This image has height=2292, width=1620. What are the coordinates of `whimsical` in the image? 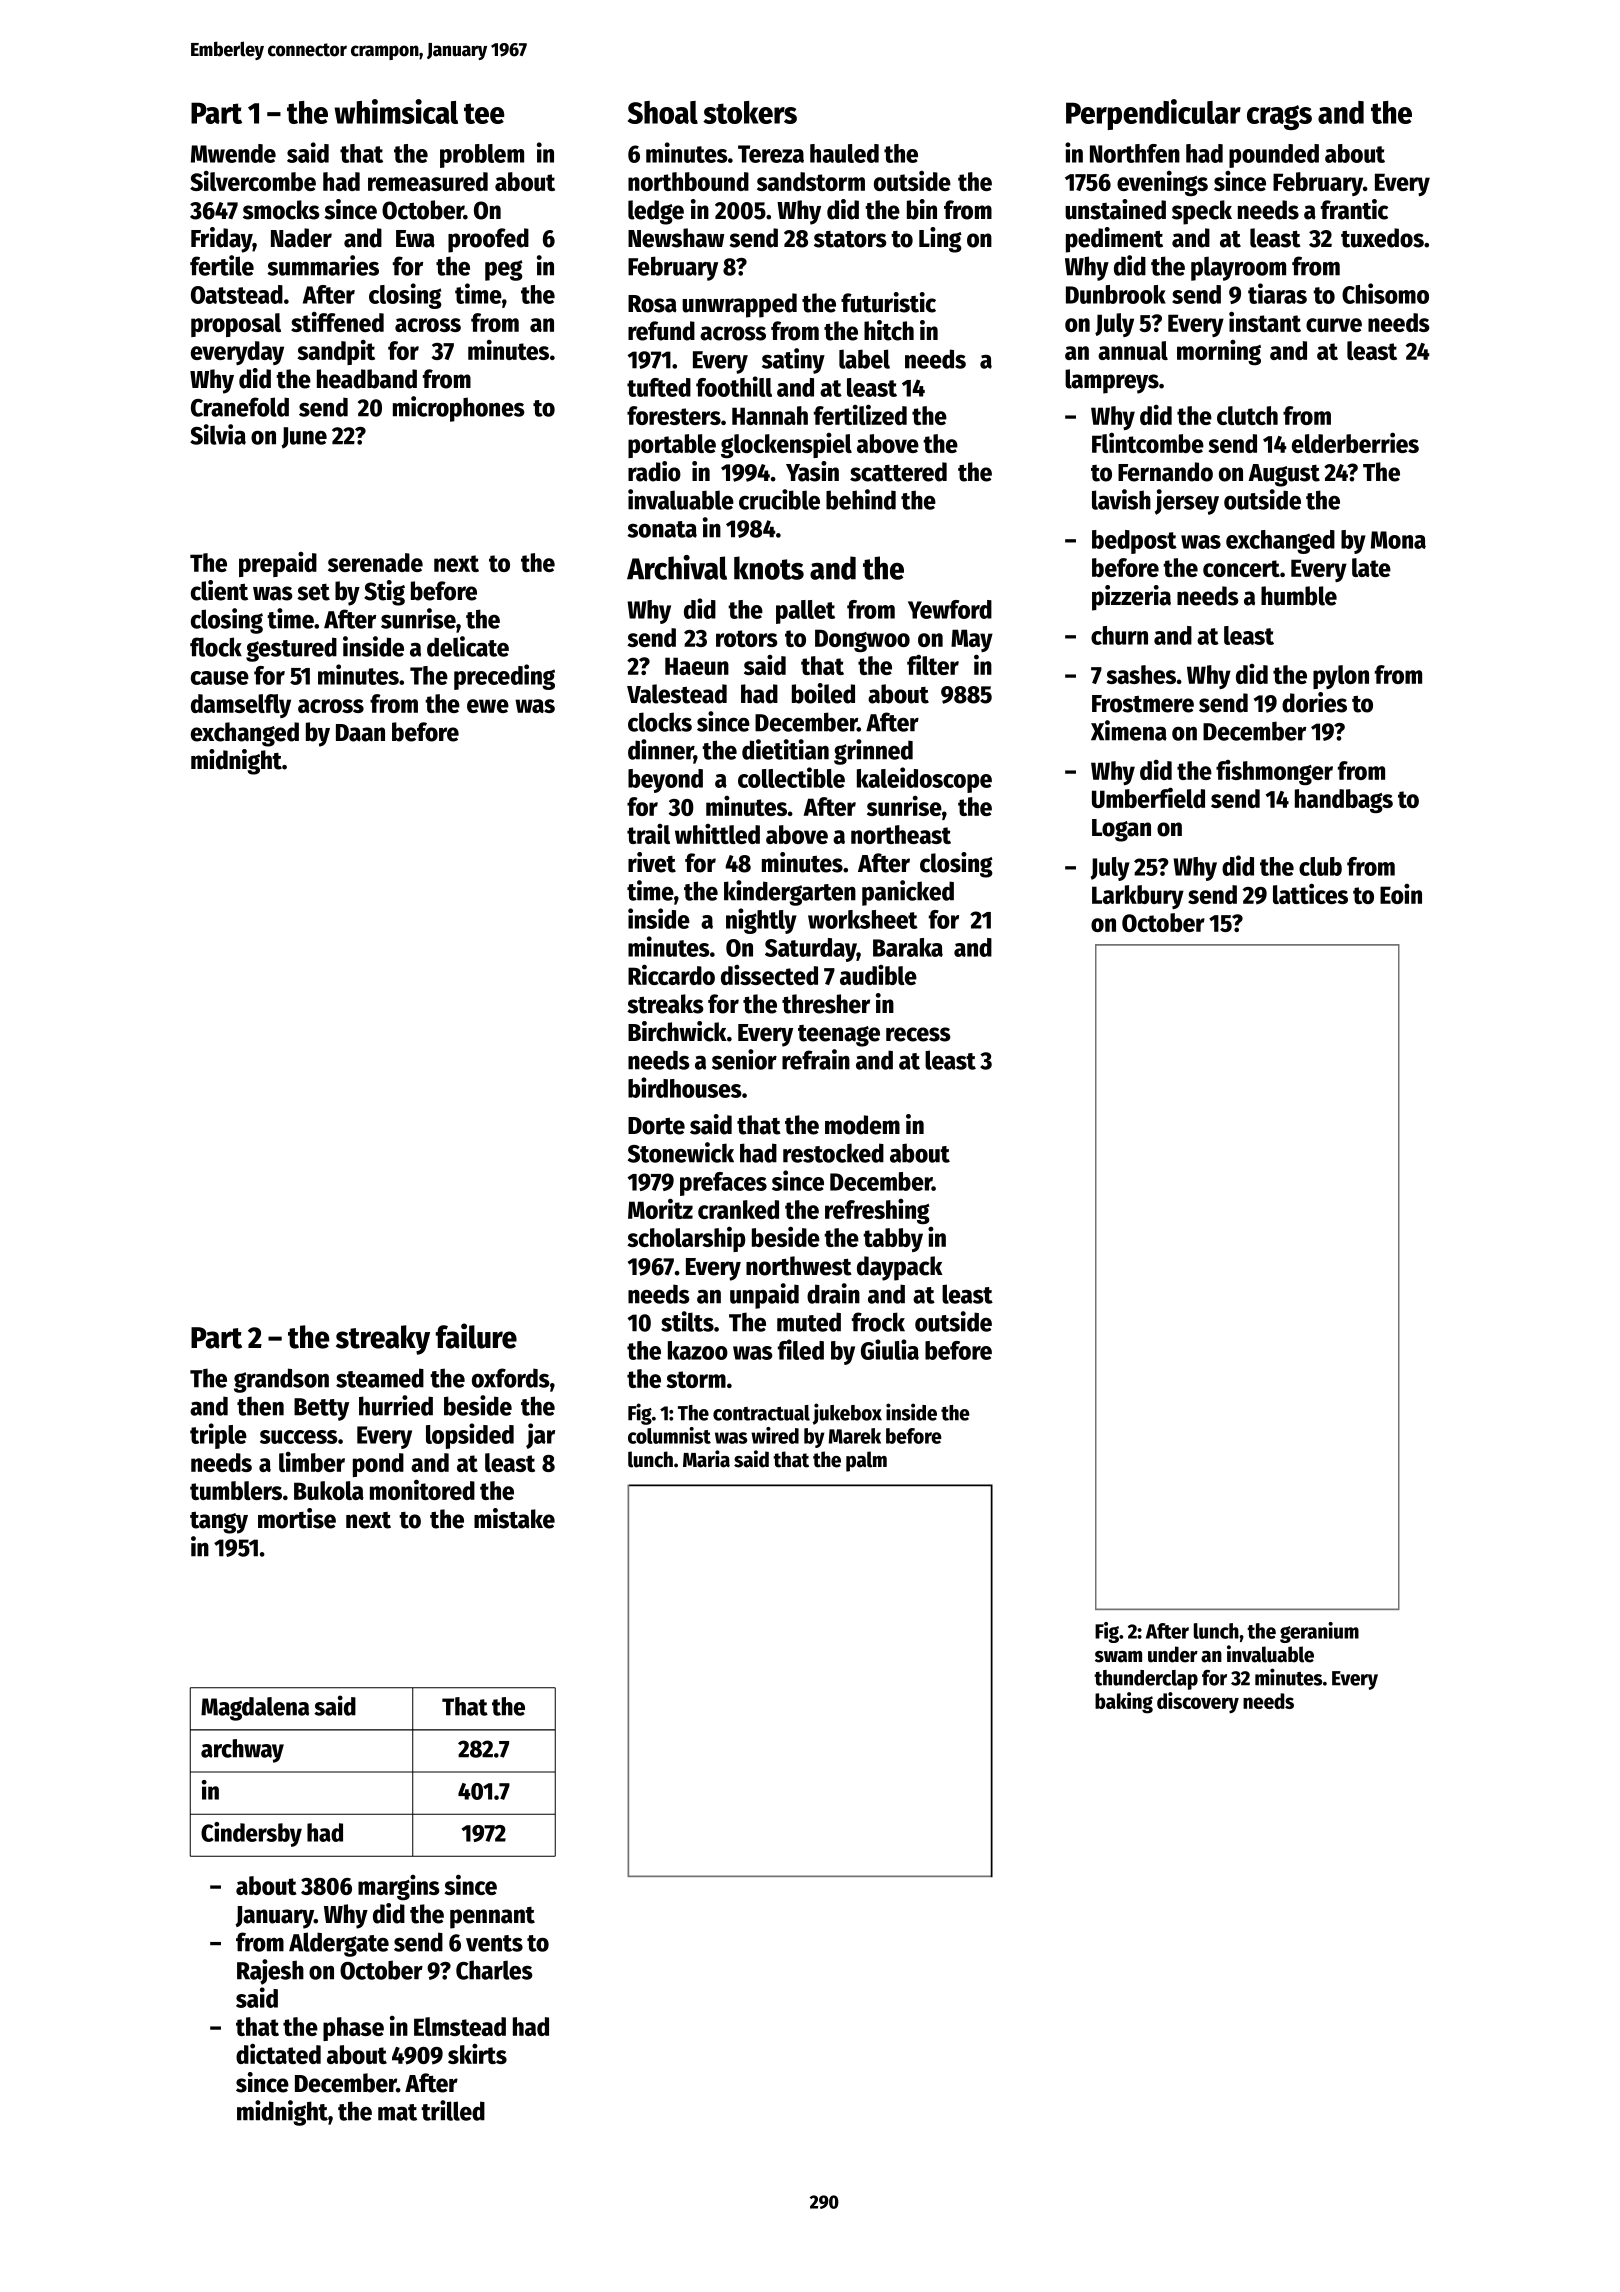 It's located at (396, 111).
